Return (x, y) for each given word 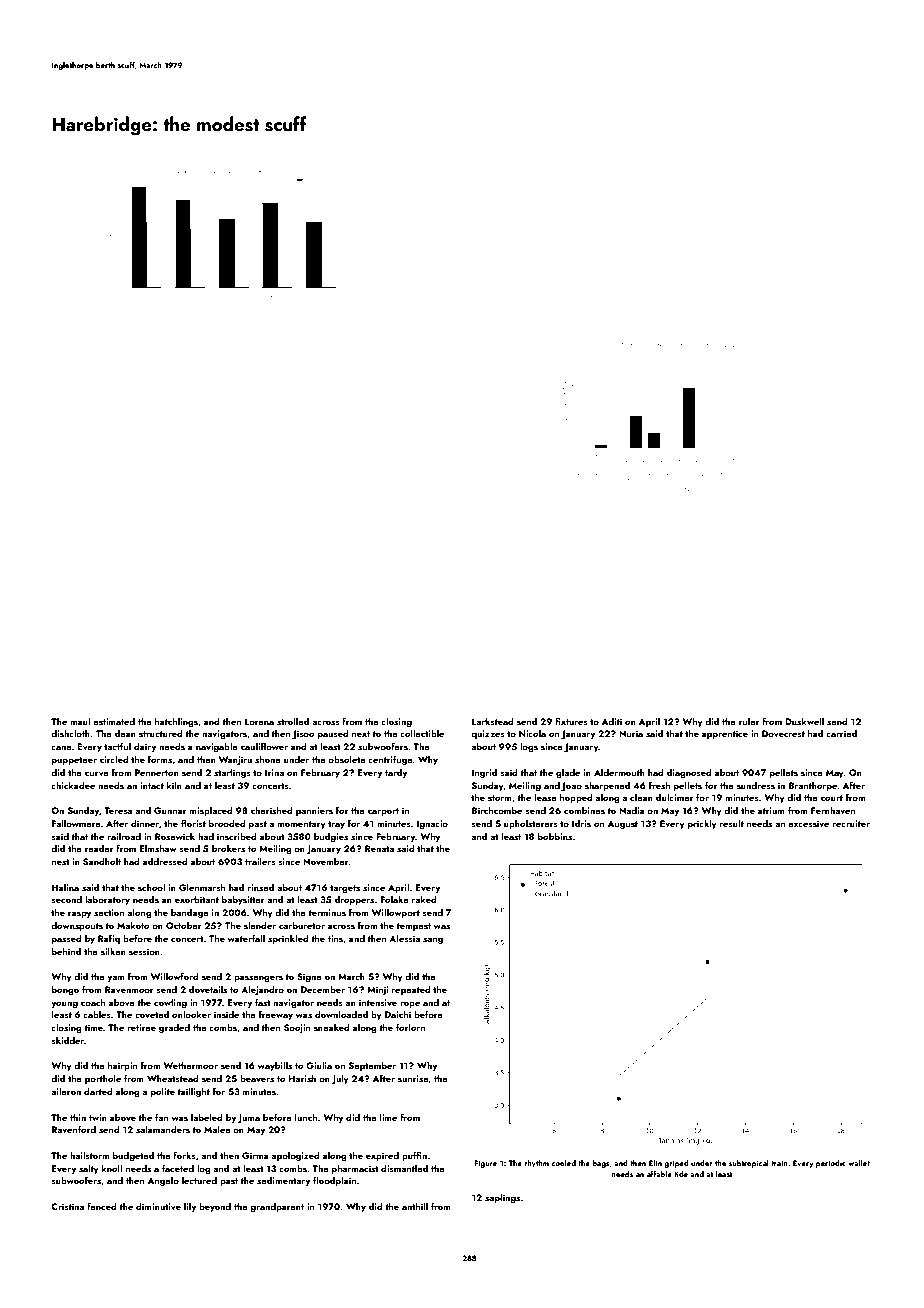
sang (433, 940)
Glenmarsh (202, 887)
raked (424, 899)
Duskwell (804, 721)
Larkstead (493, 721)
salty (89, 1169)
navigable (217, 747)
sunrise (413, 1079)
